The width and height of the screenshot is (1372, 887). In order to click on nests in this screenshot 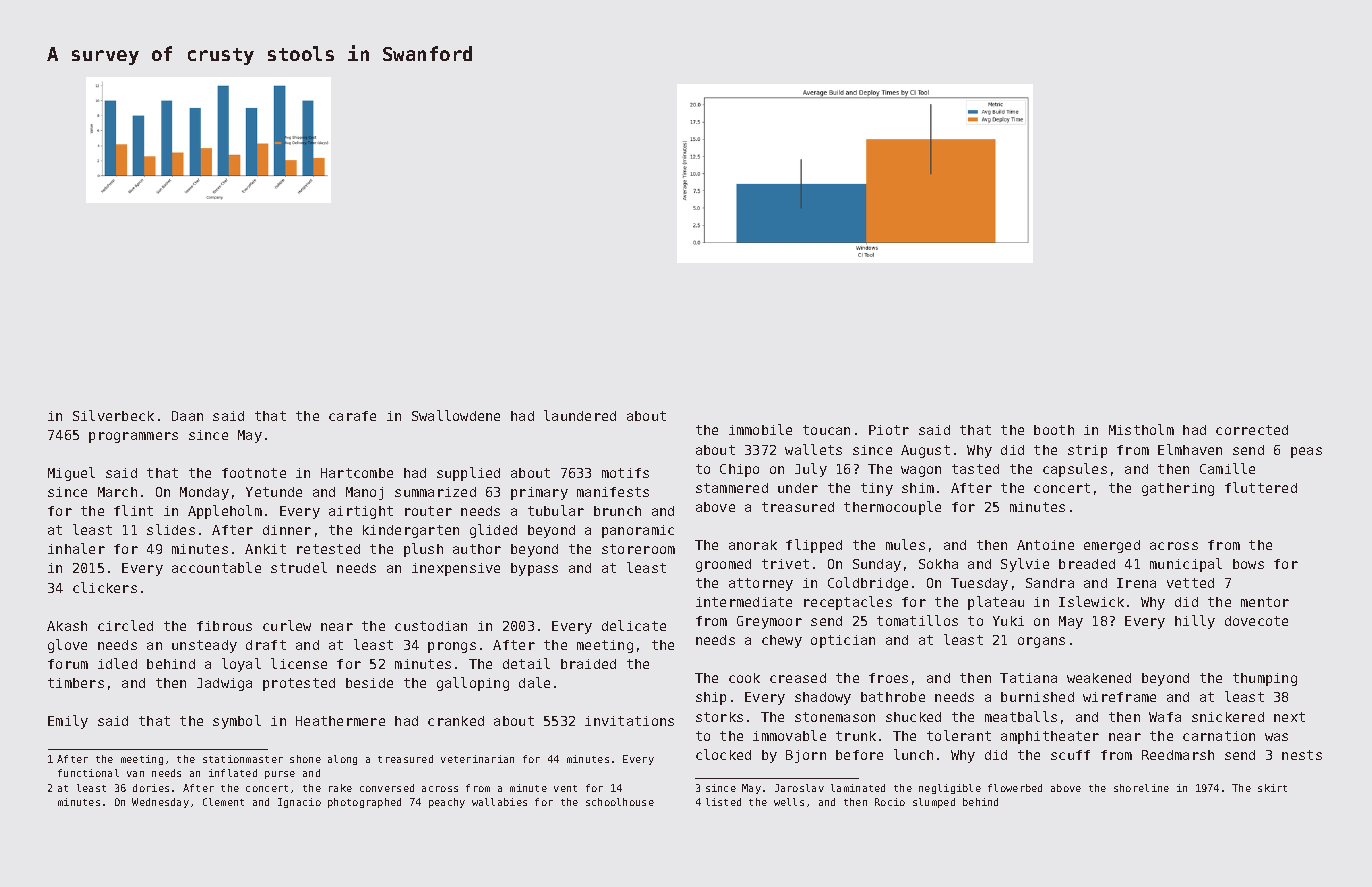, I will do `click(1302, 755)`.
